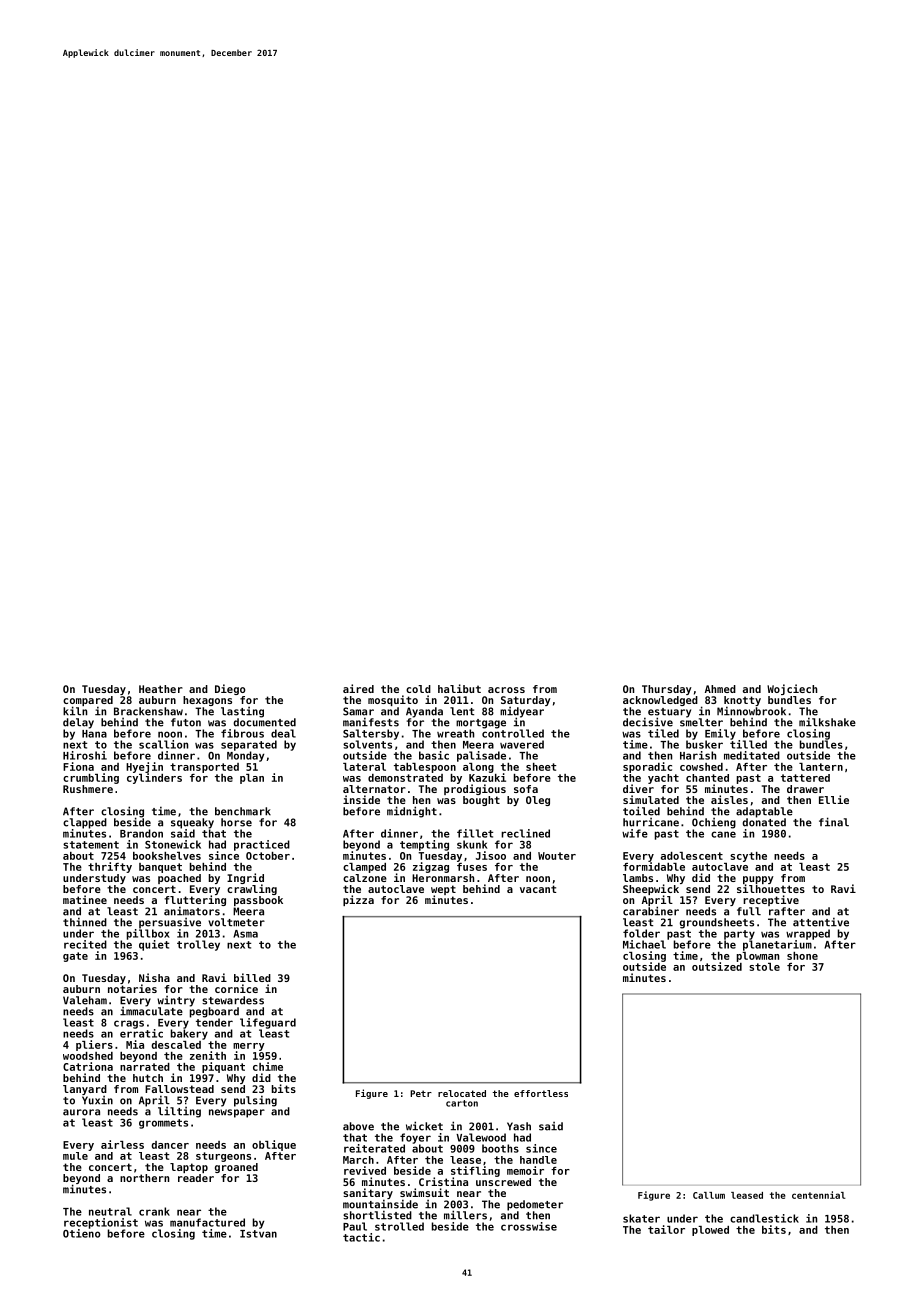 This document has width=924, height=1308. Describe the element at coordinates (371, 722) in the document. I see `manifests` at that location.
